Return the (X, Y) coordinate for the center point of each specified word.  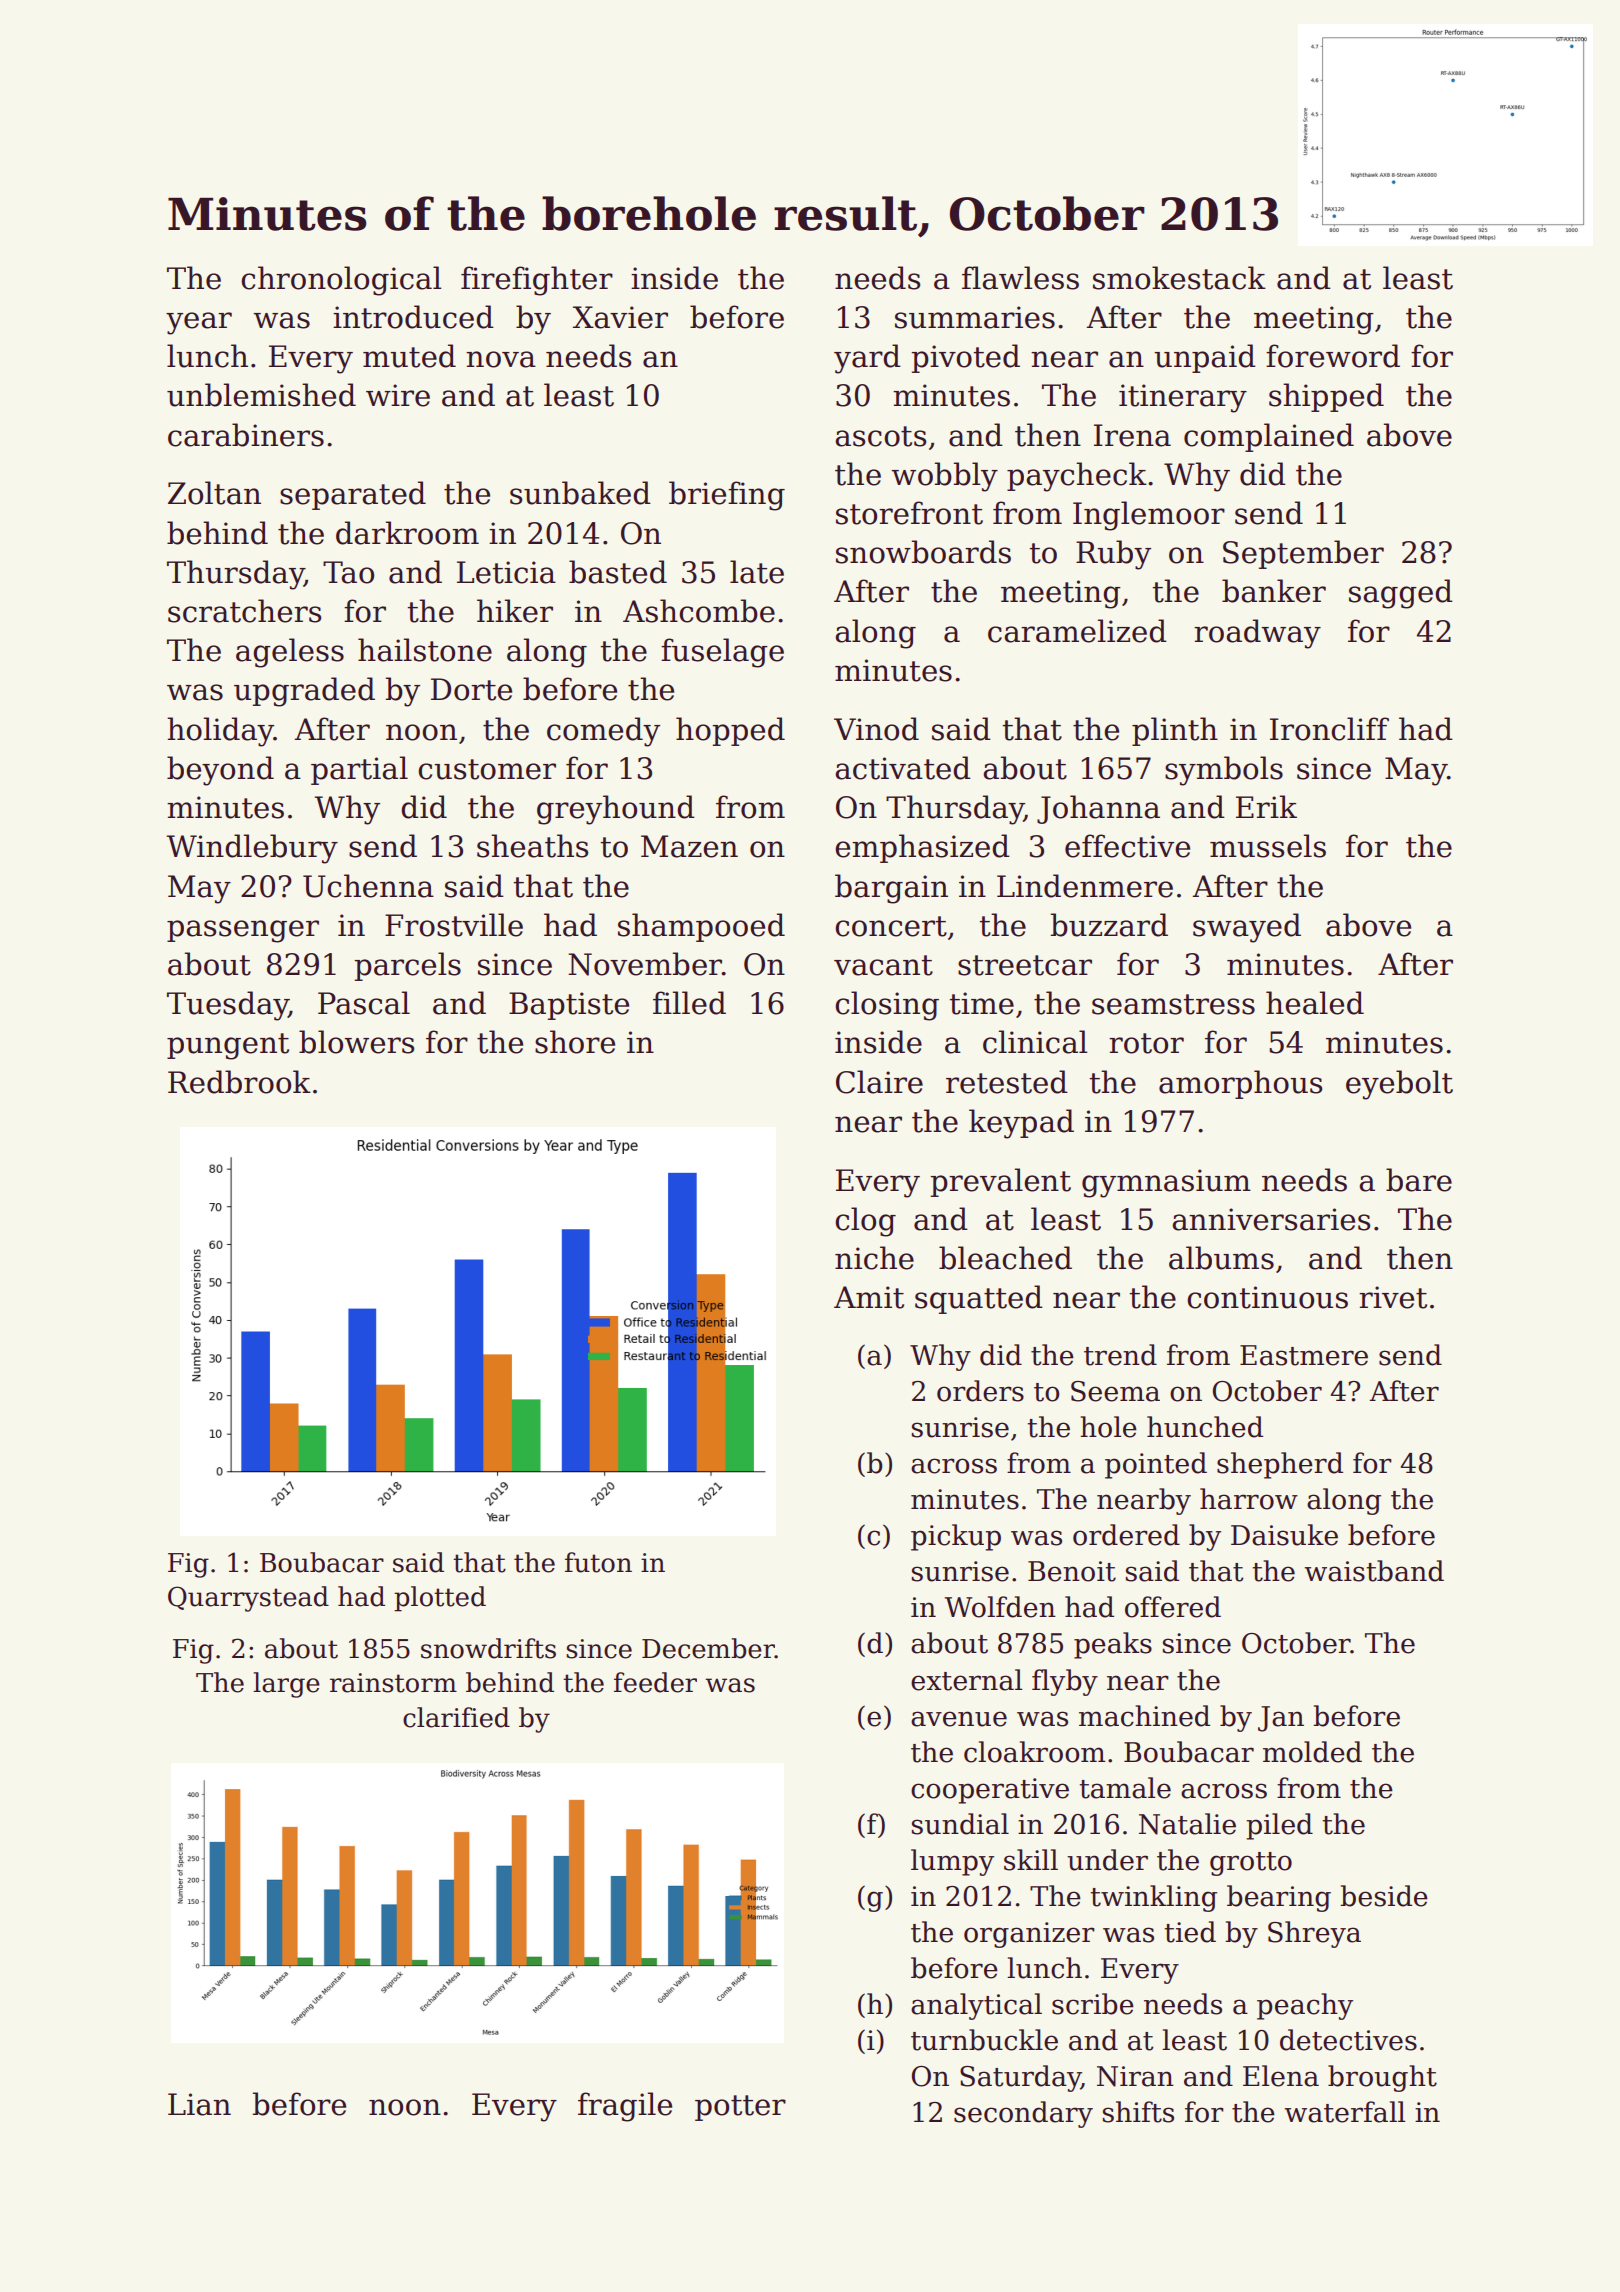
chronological (341, 281)
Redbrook (239, 1082)
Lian (199, 2104)
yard (867, 359)
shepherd (1280, 1465)
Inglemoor (1149, 516)
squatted (979, 1299)
